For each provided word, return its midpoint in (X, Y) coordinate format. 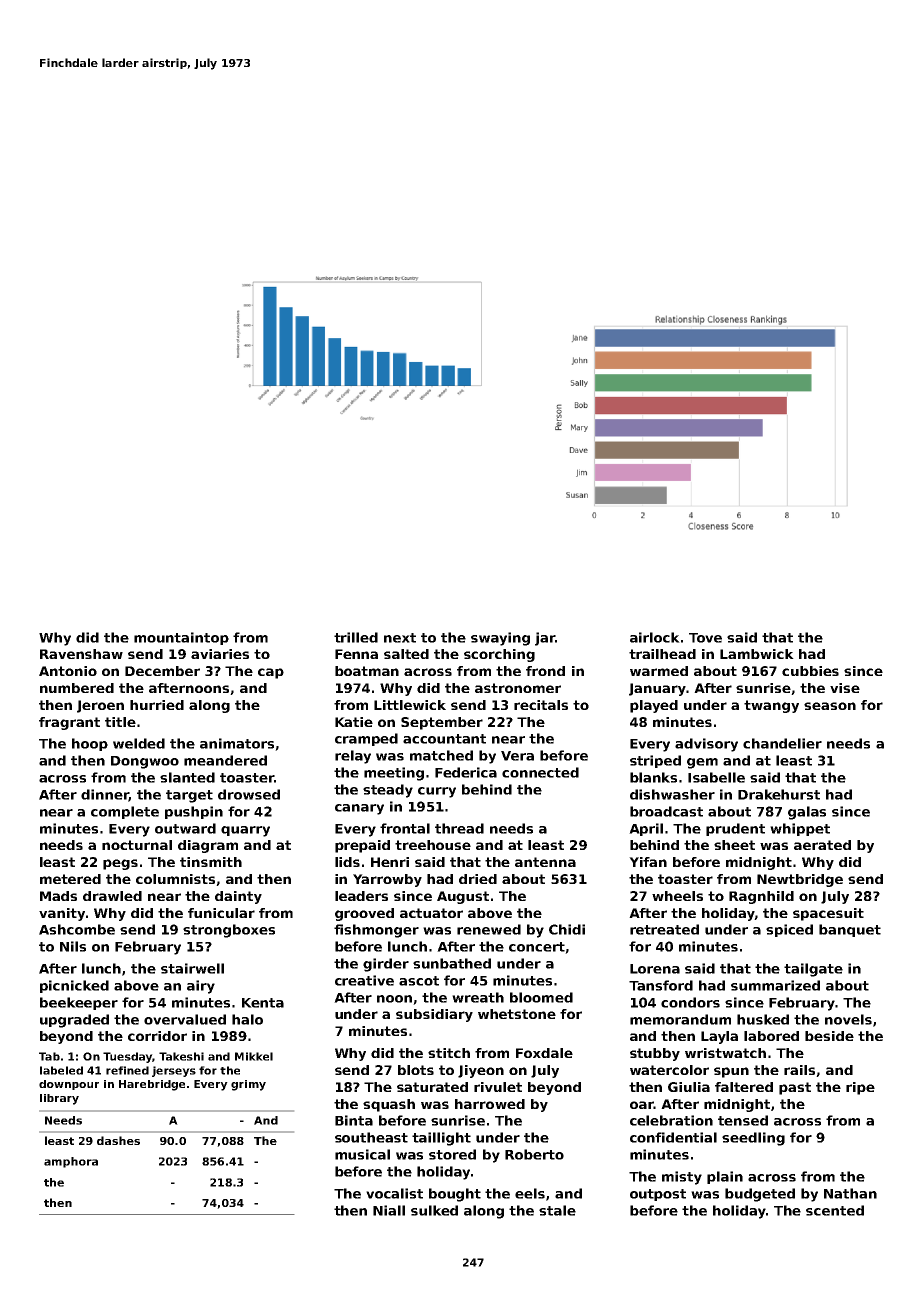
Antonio (68, 671)
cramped (366, 739)
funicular (221, 913)
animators (237, 743)
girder (386, 965)
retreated (664, 929)
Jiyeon (481, 1071)
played (654, 706)
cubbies (810, 671)
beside (829, 1036)
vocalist (394, 1193)
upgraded (74, 1021)
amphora (71, 1162)
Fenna (356, 654)
